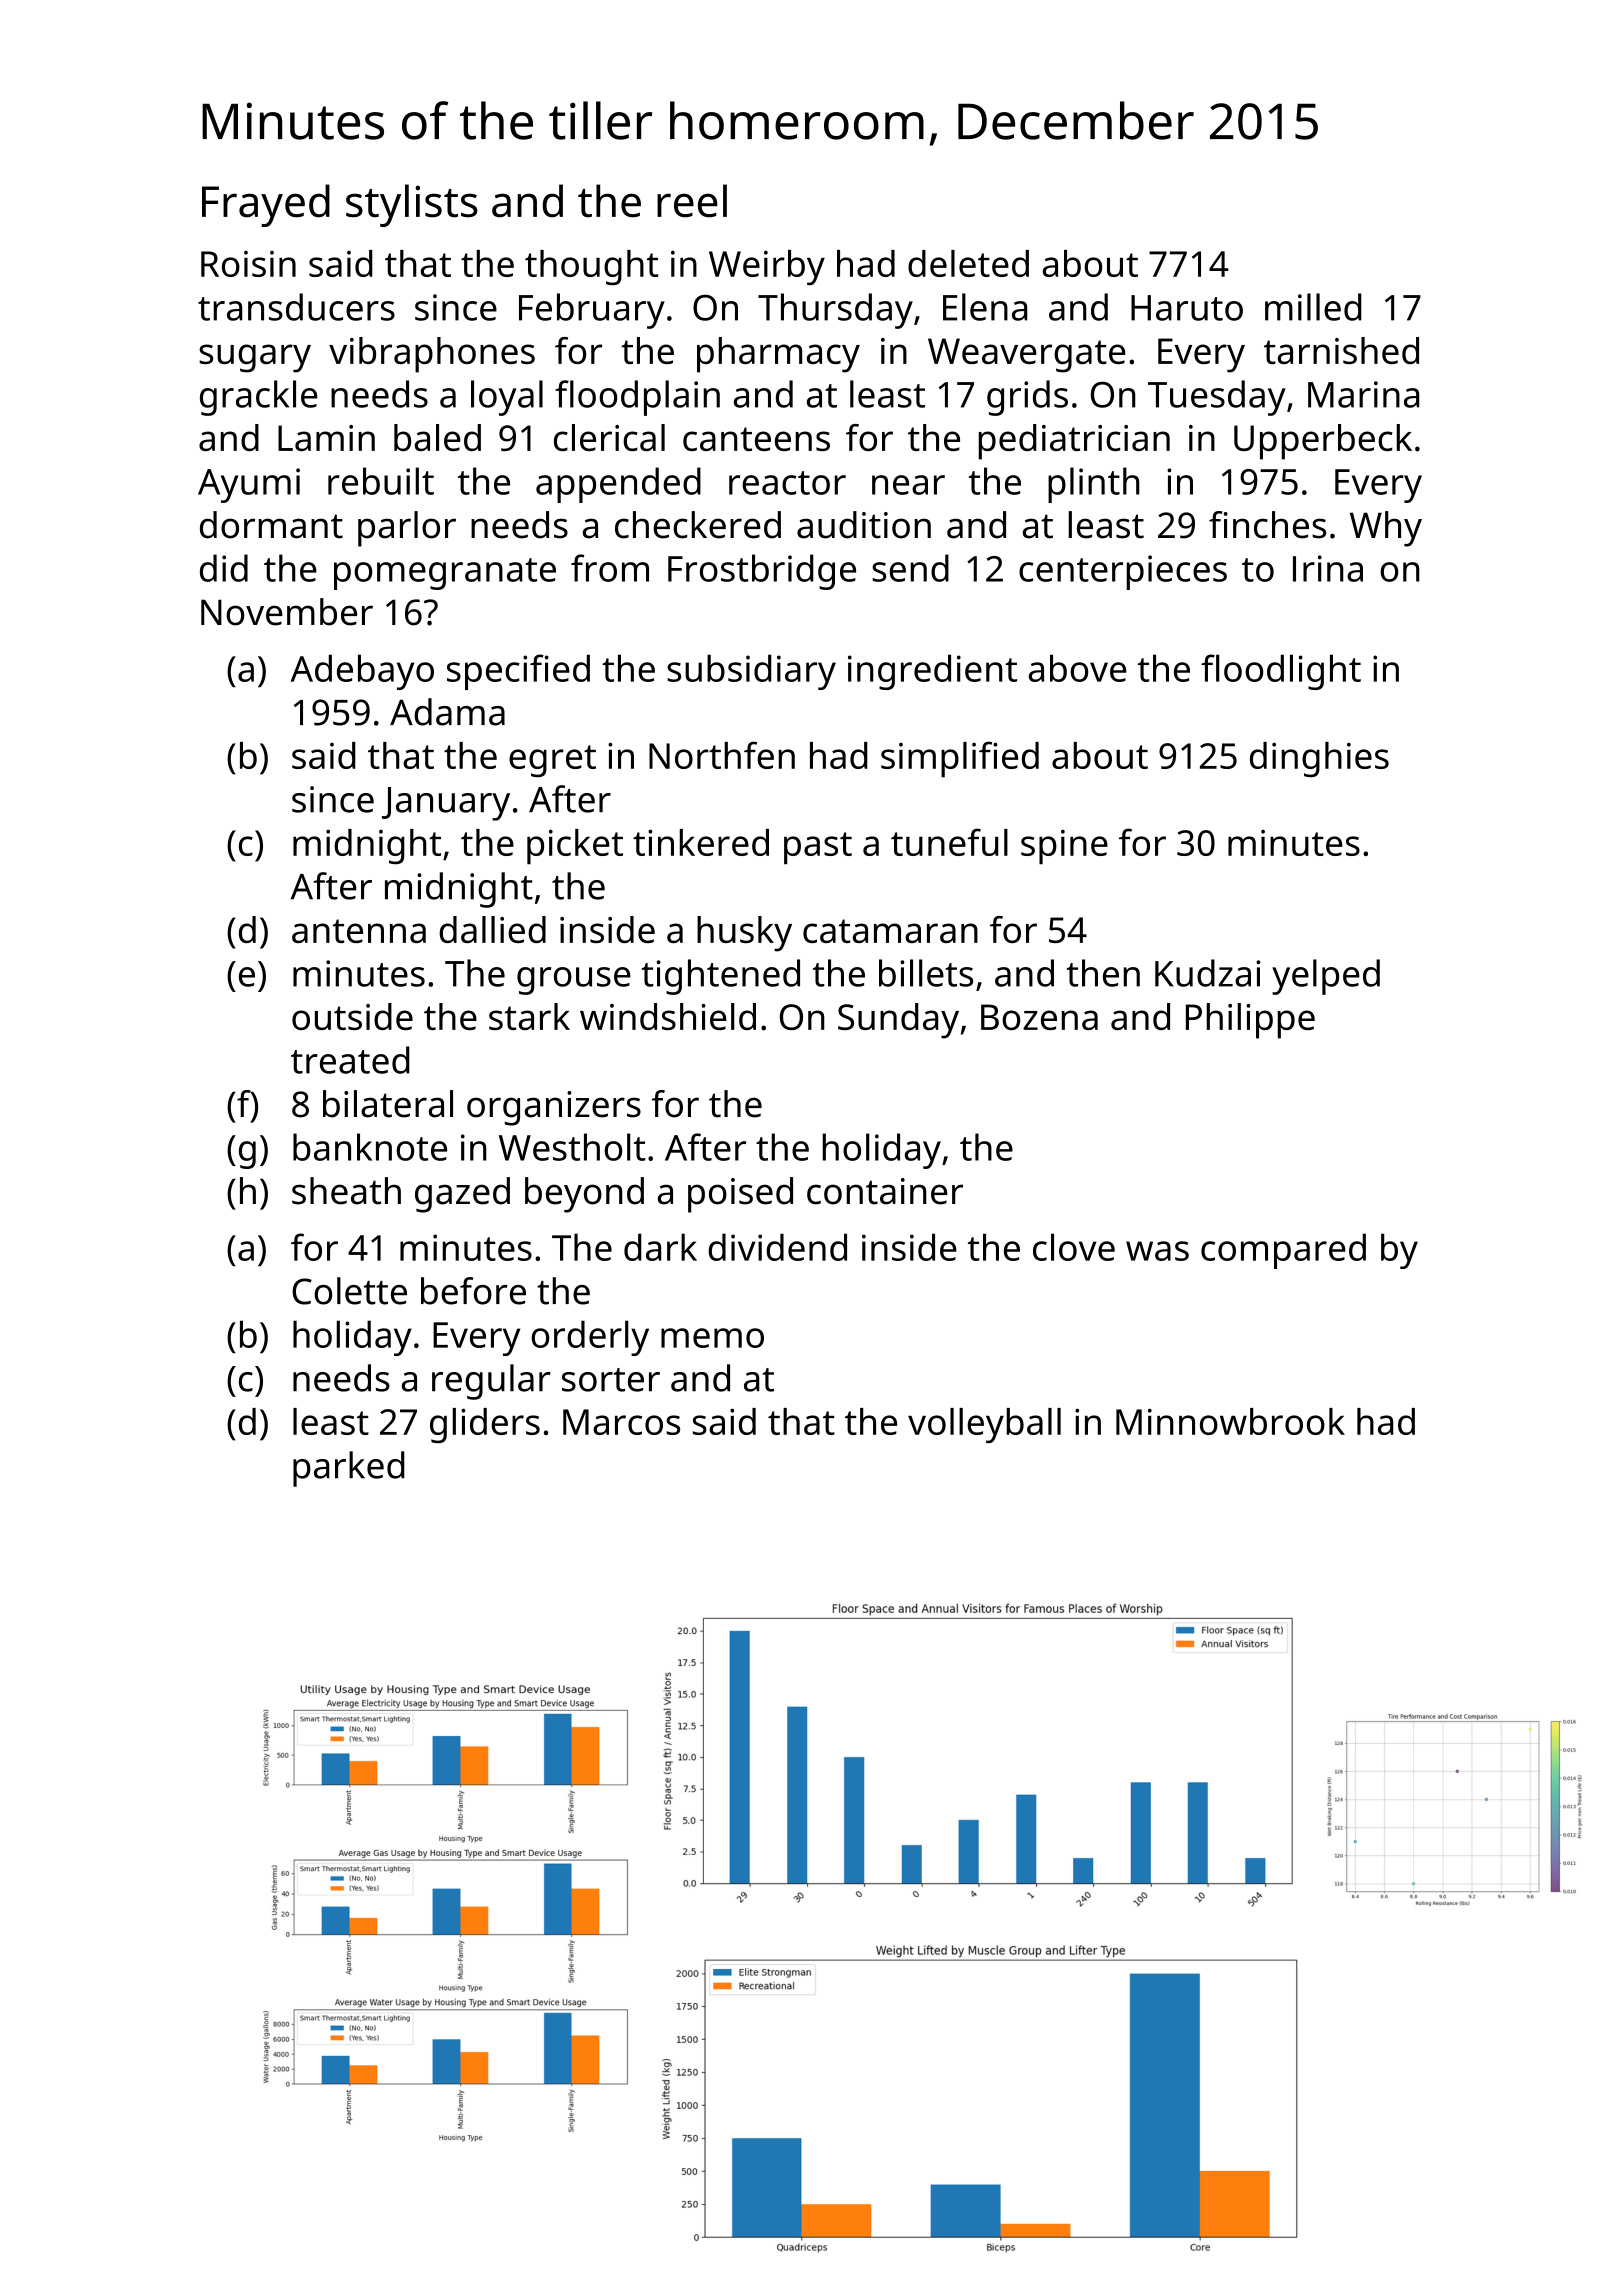 This screenshot has width=1620, height=2292. What do you see at coordinates (751, 672) in the screenshot?
I see `subsidiary` at bounding box center [751, 672].
